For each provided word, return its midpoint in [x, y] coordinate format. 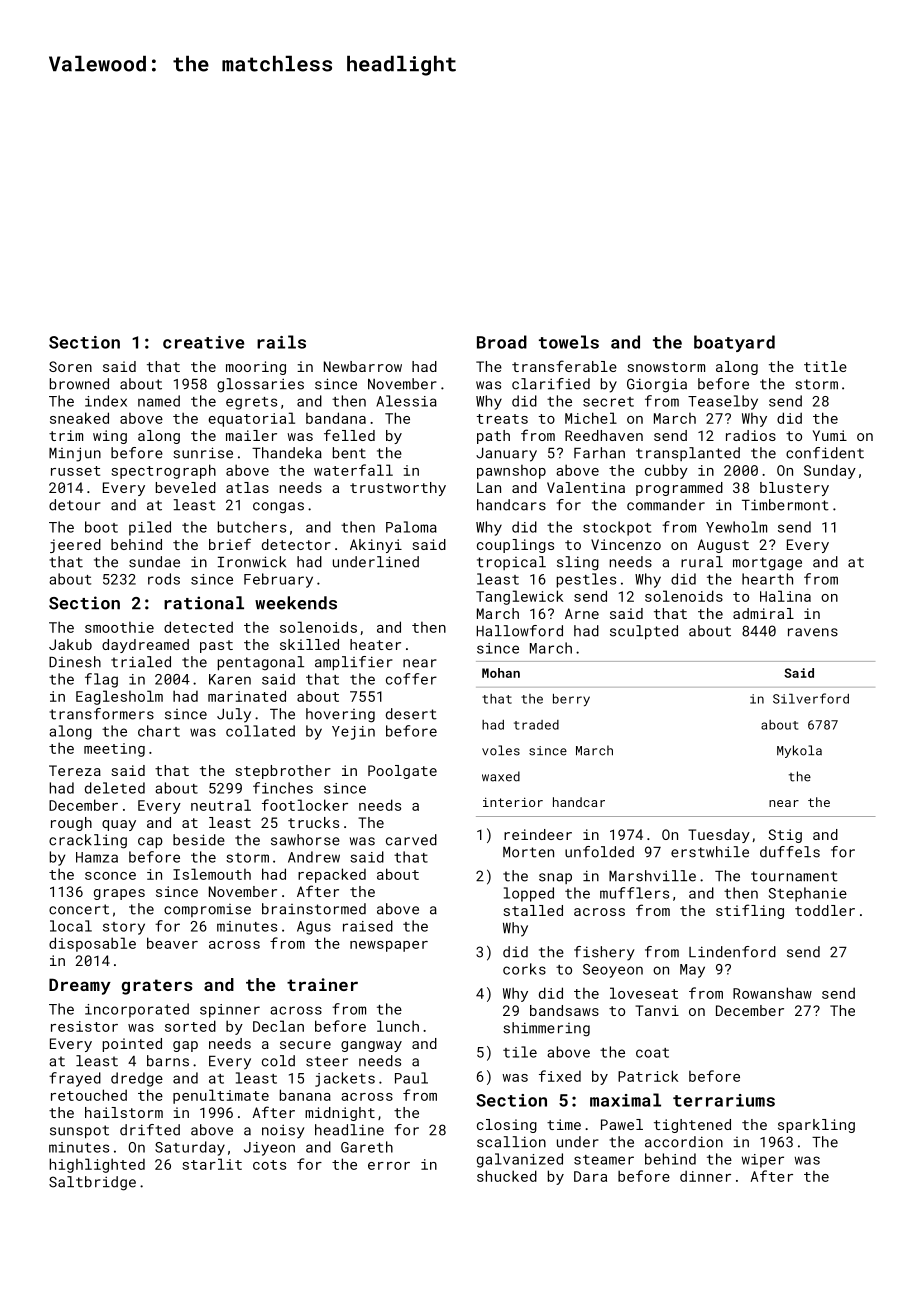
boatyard [734, 343]
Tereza [75, 770]
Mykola [799, 751]
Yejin [353, 733]
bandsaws [564, 1010]
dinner [705, 1176]
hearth [767, 579]
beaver [172, 943]
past [216, 646]
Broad [502, 342]
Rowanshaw [772, 993]
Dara [590, 1176]
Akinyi [376, 546]
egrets [251, 403]
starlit [212, 1164]
